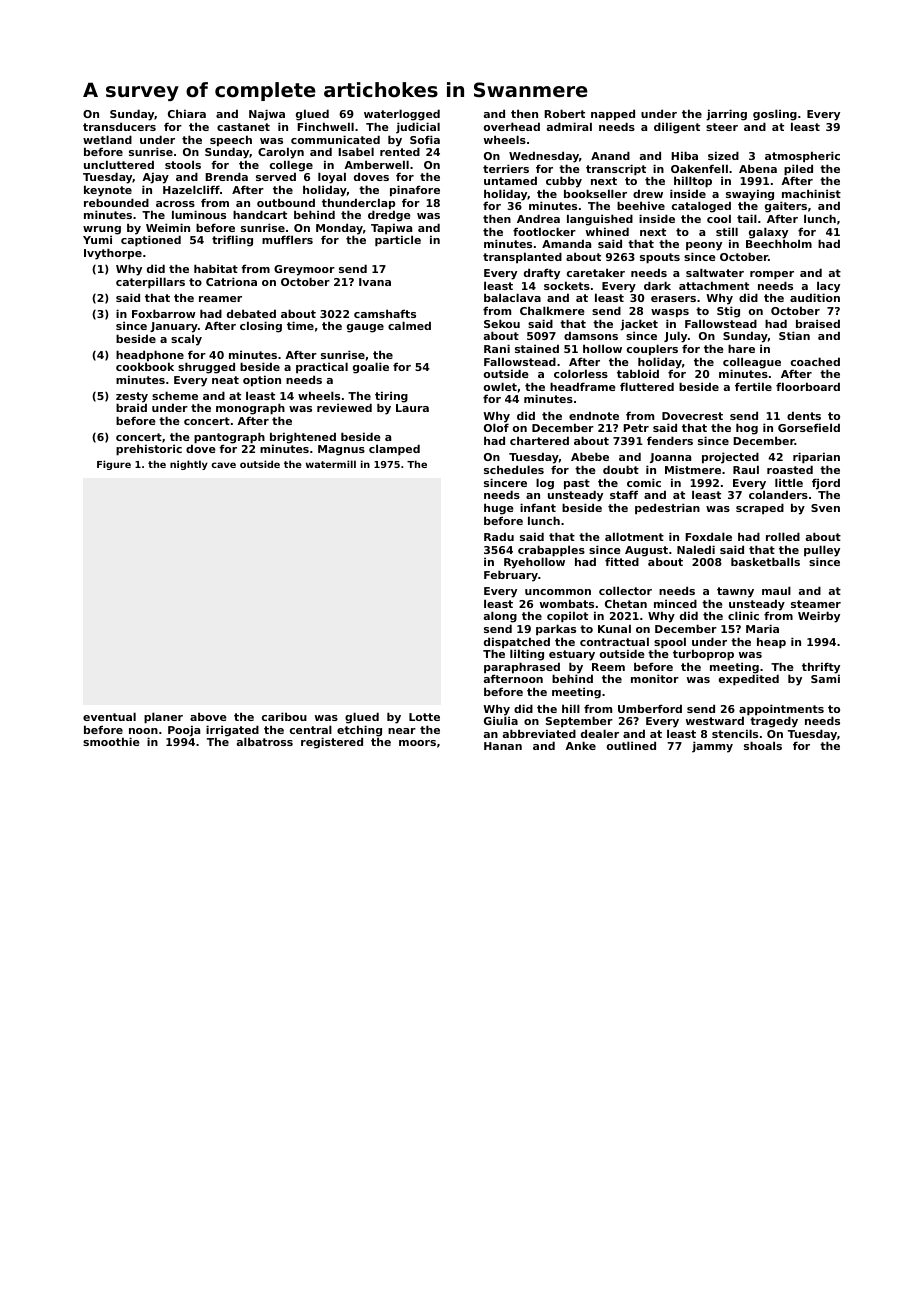 The height and width of the screenshot is (1308, 924). What do you see at coordinates (287, 239) in the screenshot?
I see `mufflers` at bounding box center [287, 239].
